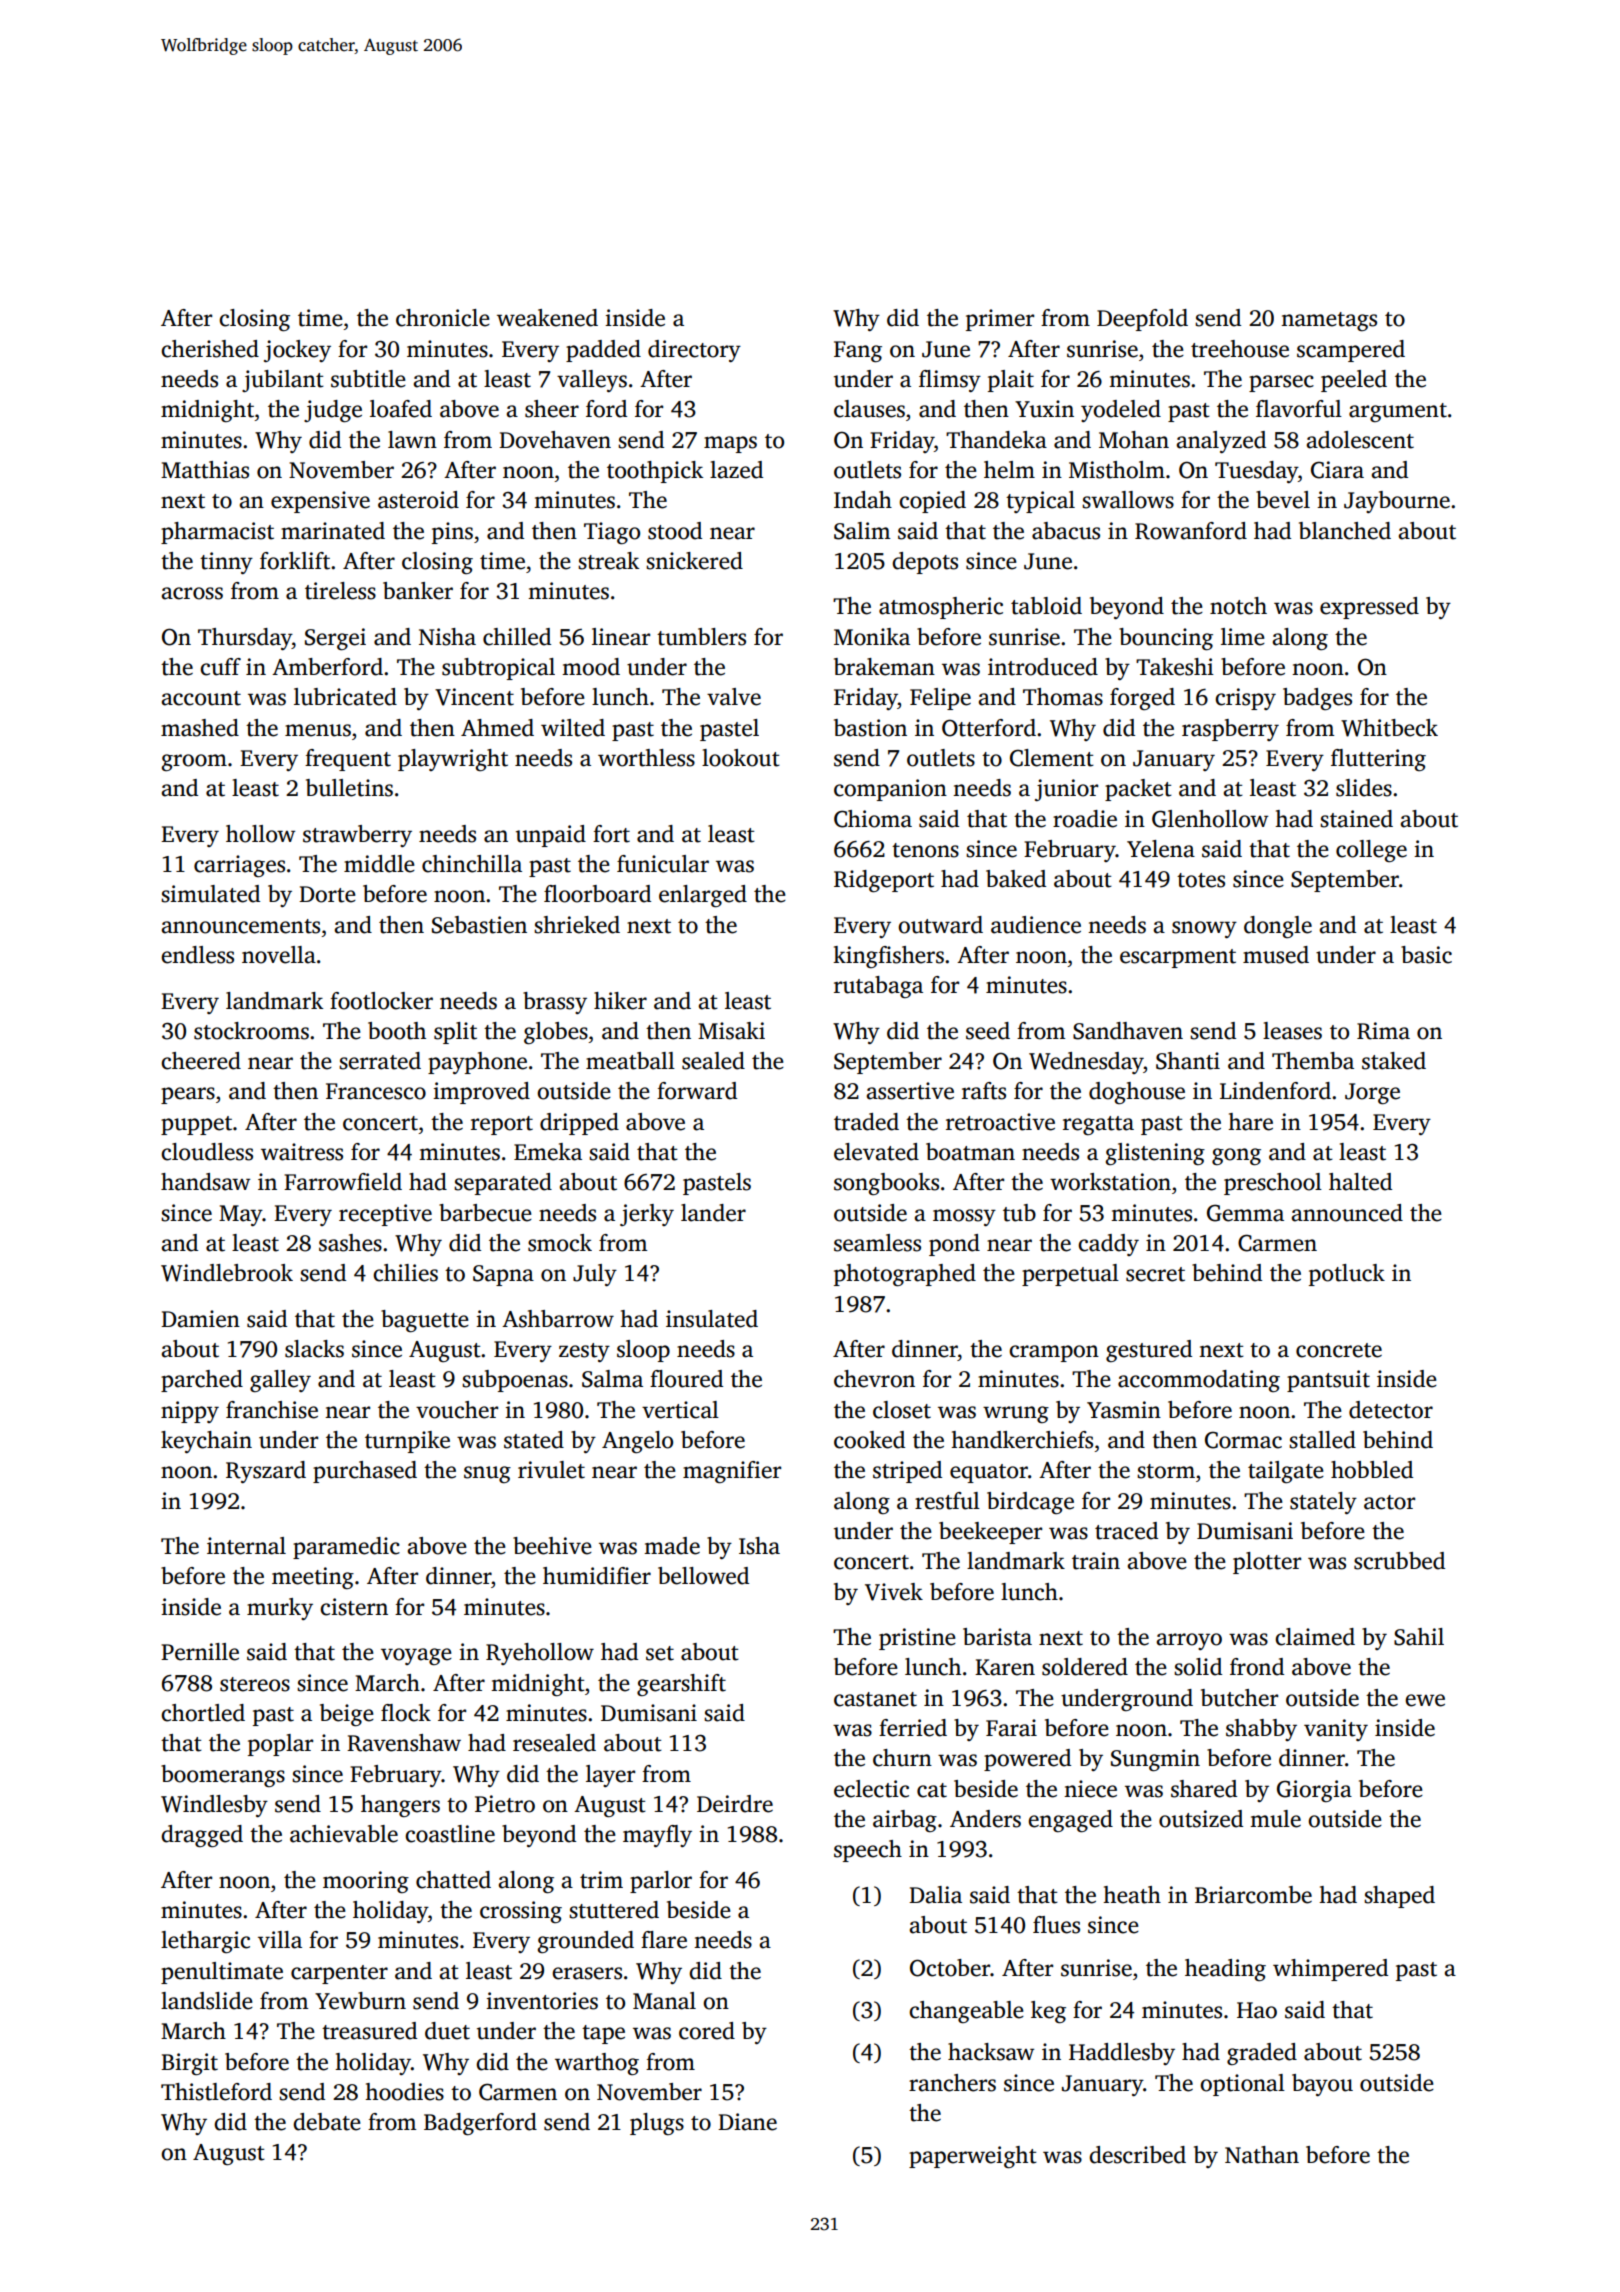  What do you see at coordinates (556, 1033) in the screenshot?
I see `globes` at bounding box center [556, 1033].
